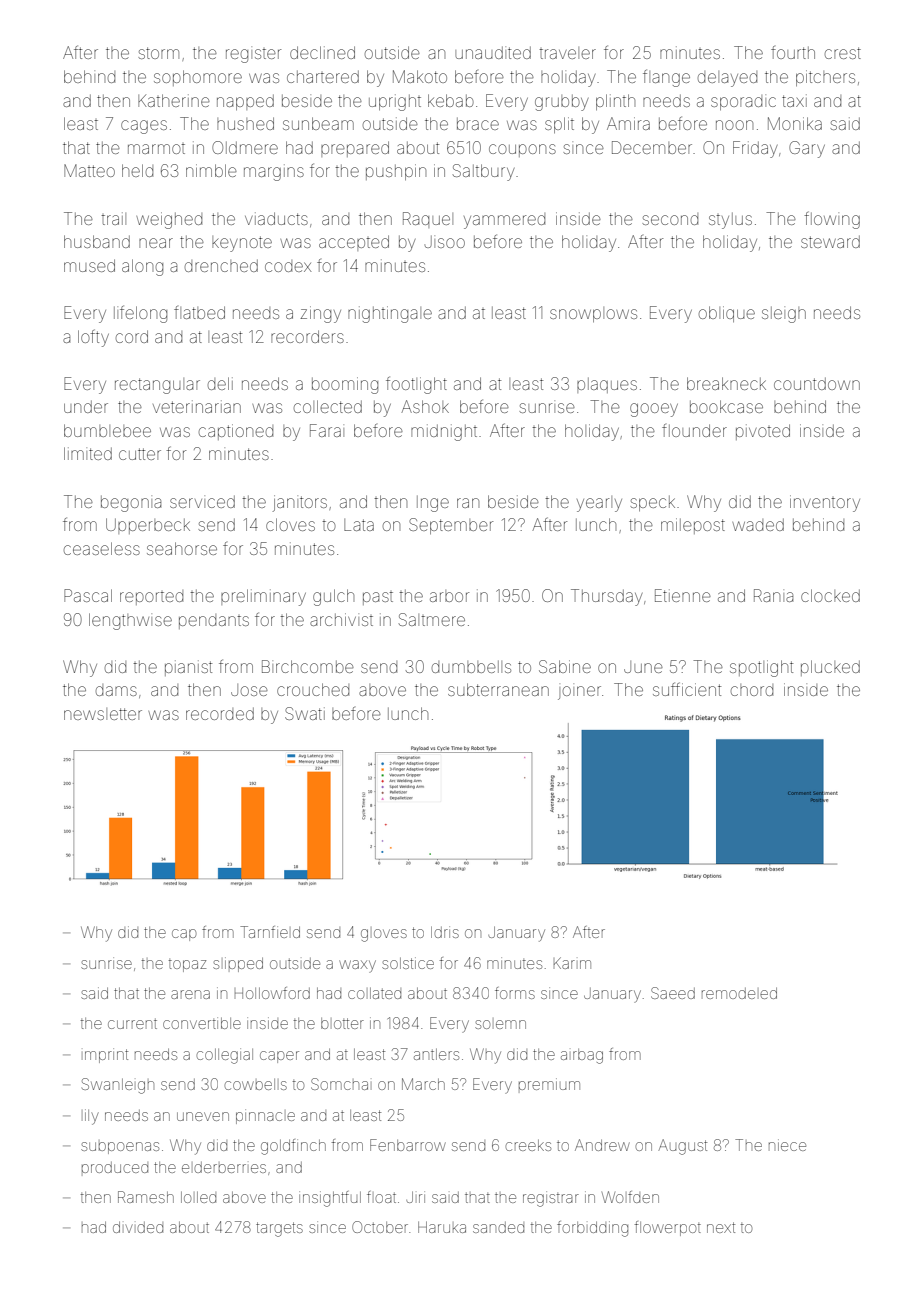 The height and width of the page is (1308, 924). Describe the element at coordinates (784, 315) in the page. I see `sleigh` at that location.
